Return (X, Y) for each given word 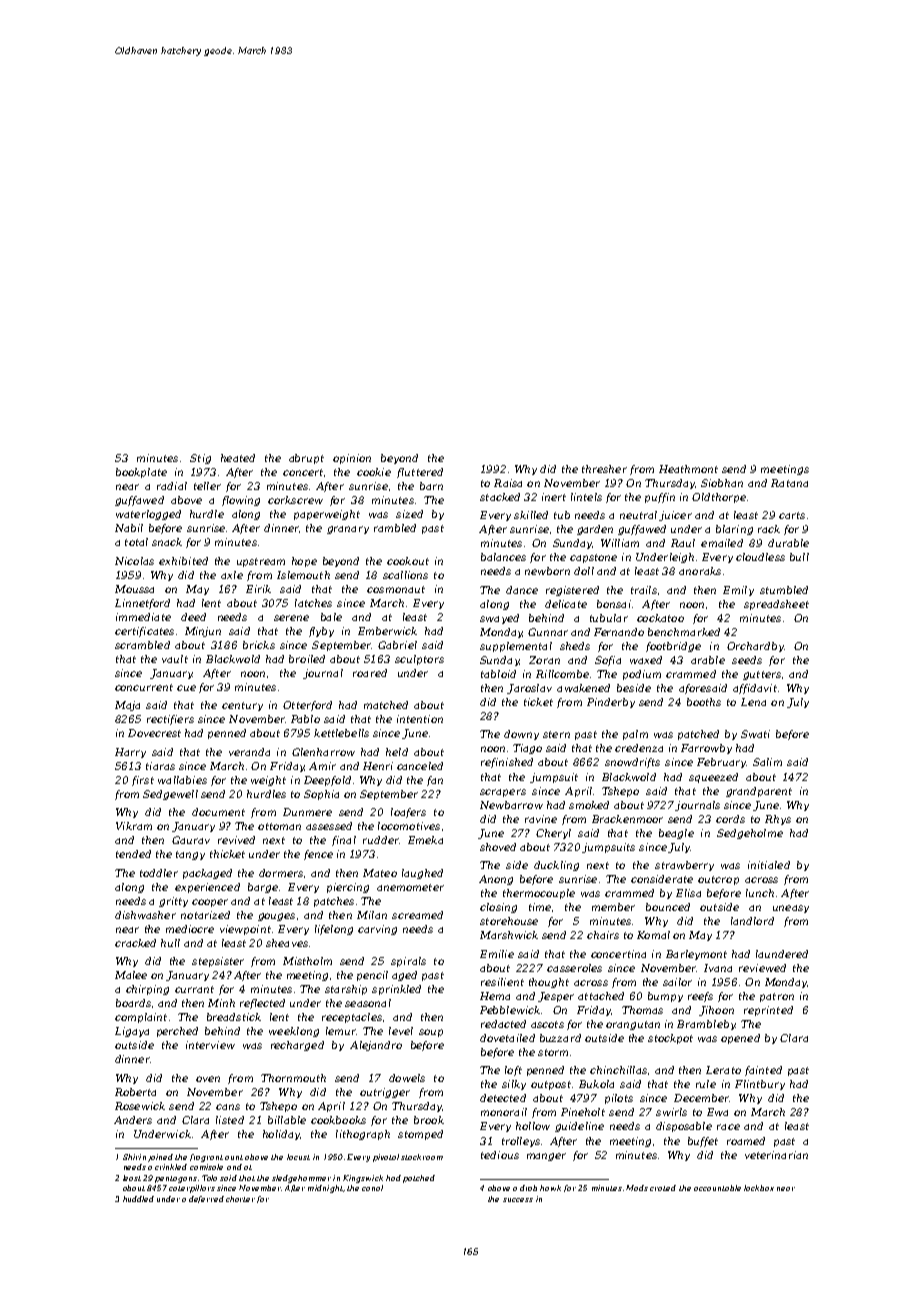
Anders (133, 1120)
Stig (200, 459)
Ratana (789, 483)
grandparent (759, 792)
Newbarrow (511, 805)
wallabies (182, 780)
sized (409, 514)
